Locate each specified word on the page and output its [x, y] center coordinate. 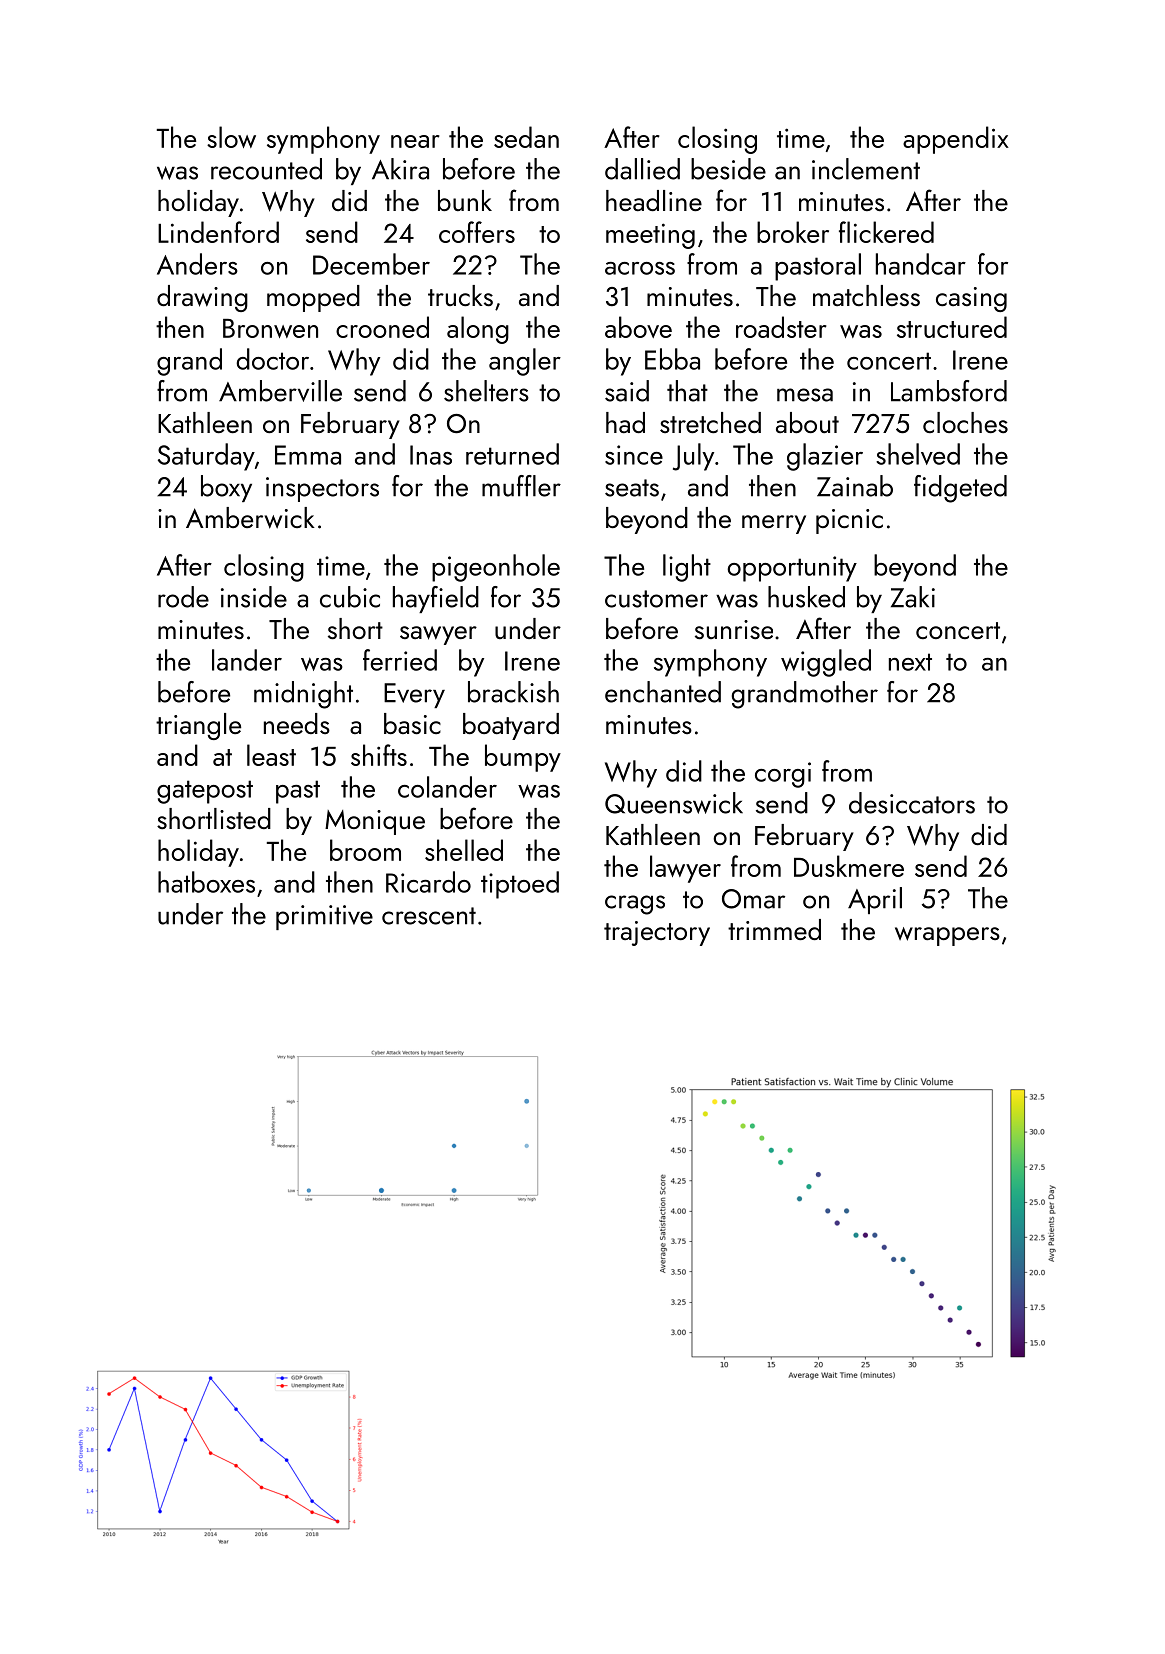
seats [632, 488]
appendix [956, 140]
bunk [465, 200]
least [271, 755]
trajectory [657, 933]
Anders [197, 264]
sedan [526, 137]
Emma [308, 455]
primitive [324, 917]
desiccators [912, 803]
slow [231, 137]
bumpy [523, 758]
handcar [921, 264]
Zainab [855, 486]
